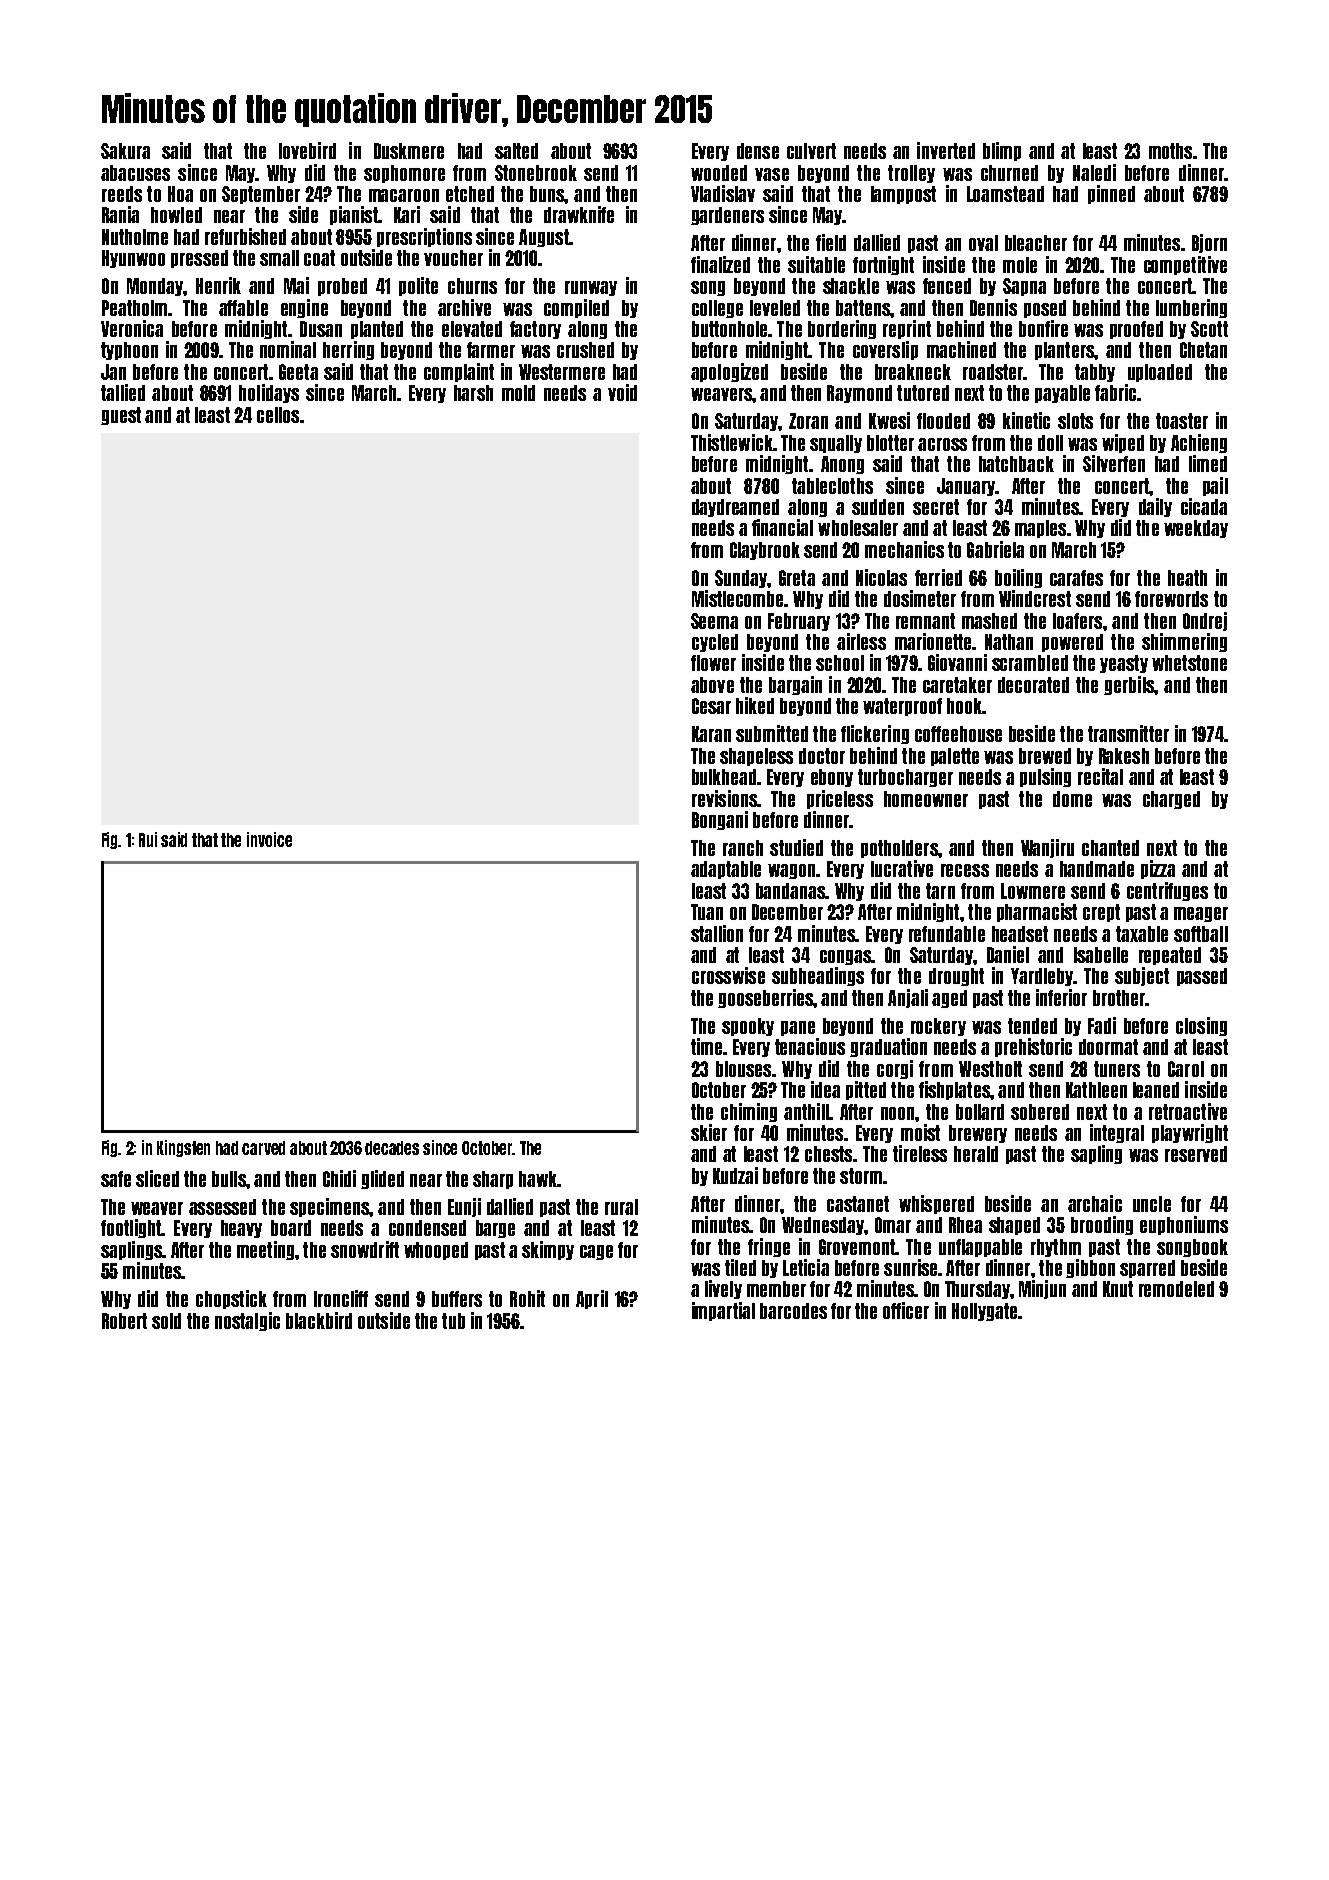 This screenshot has width=1329, height=1880. Describe the element at coordinates (895, 1069) in the screenshot. I see `corgi` at that location.
